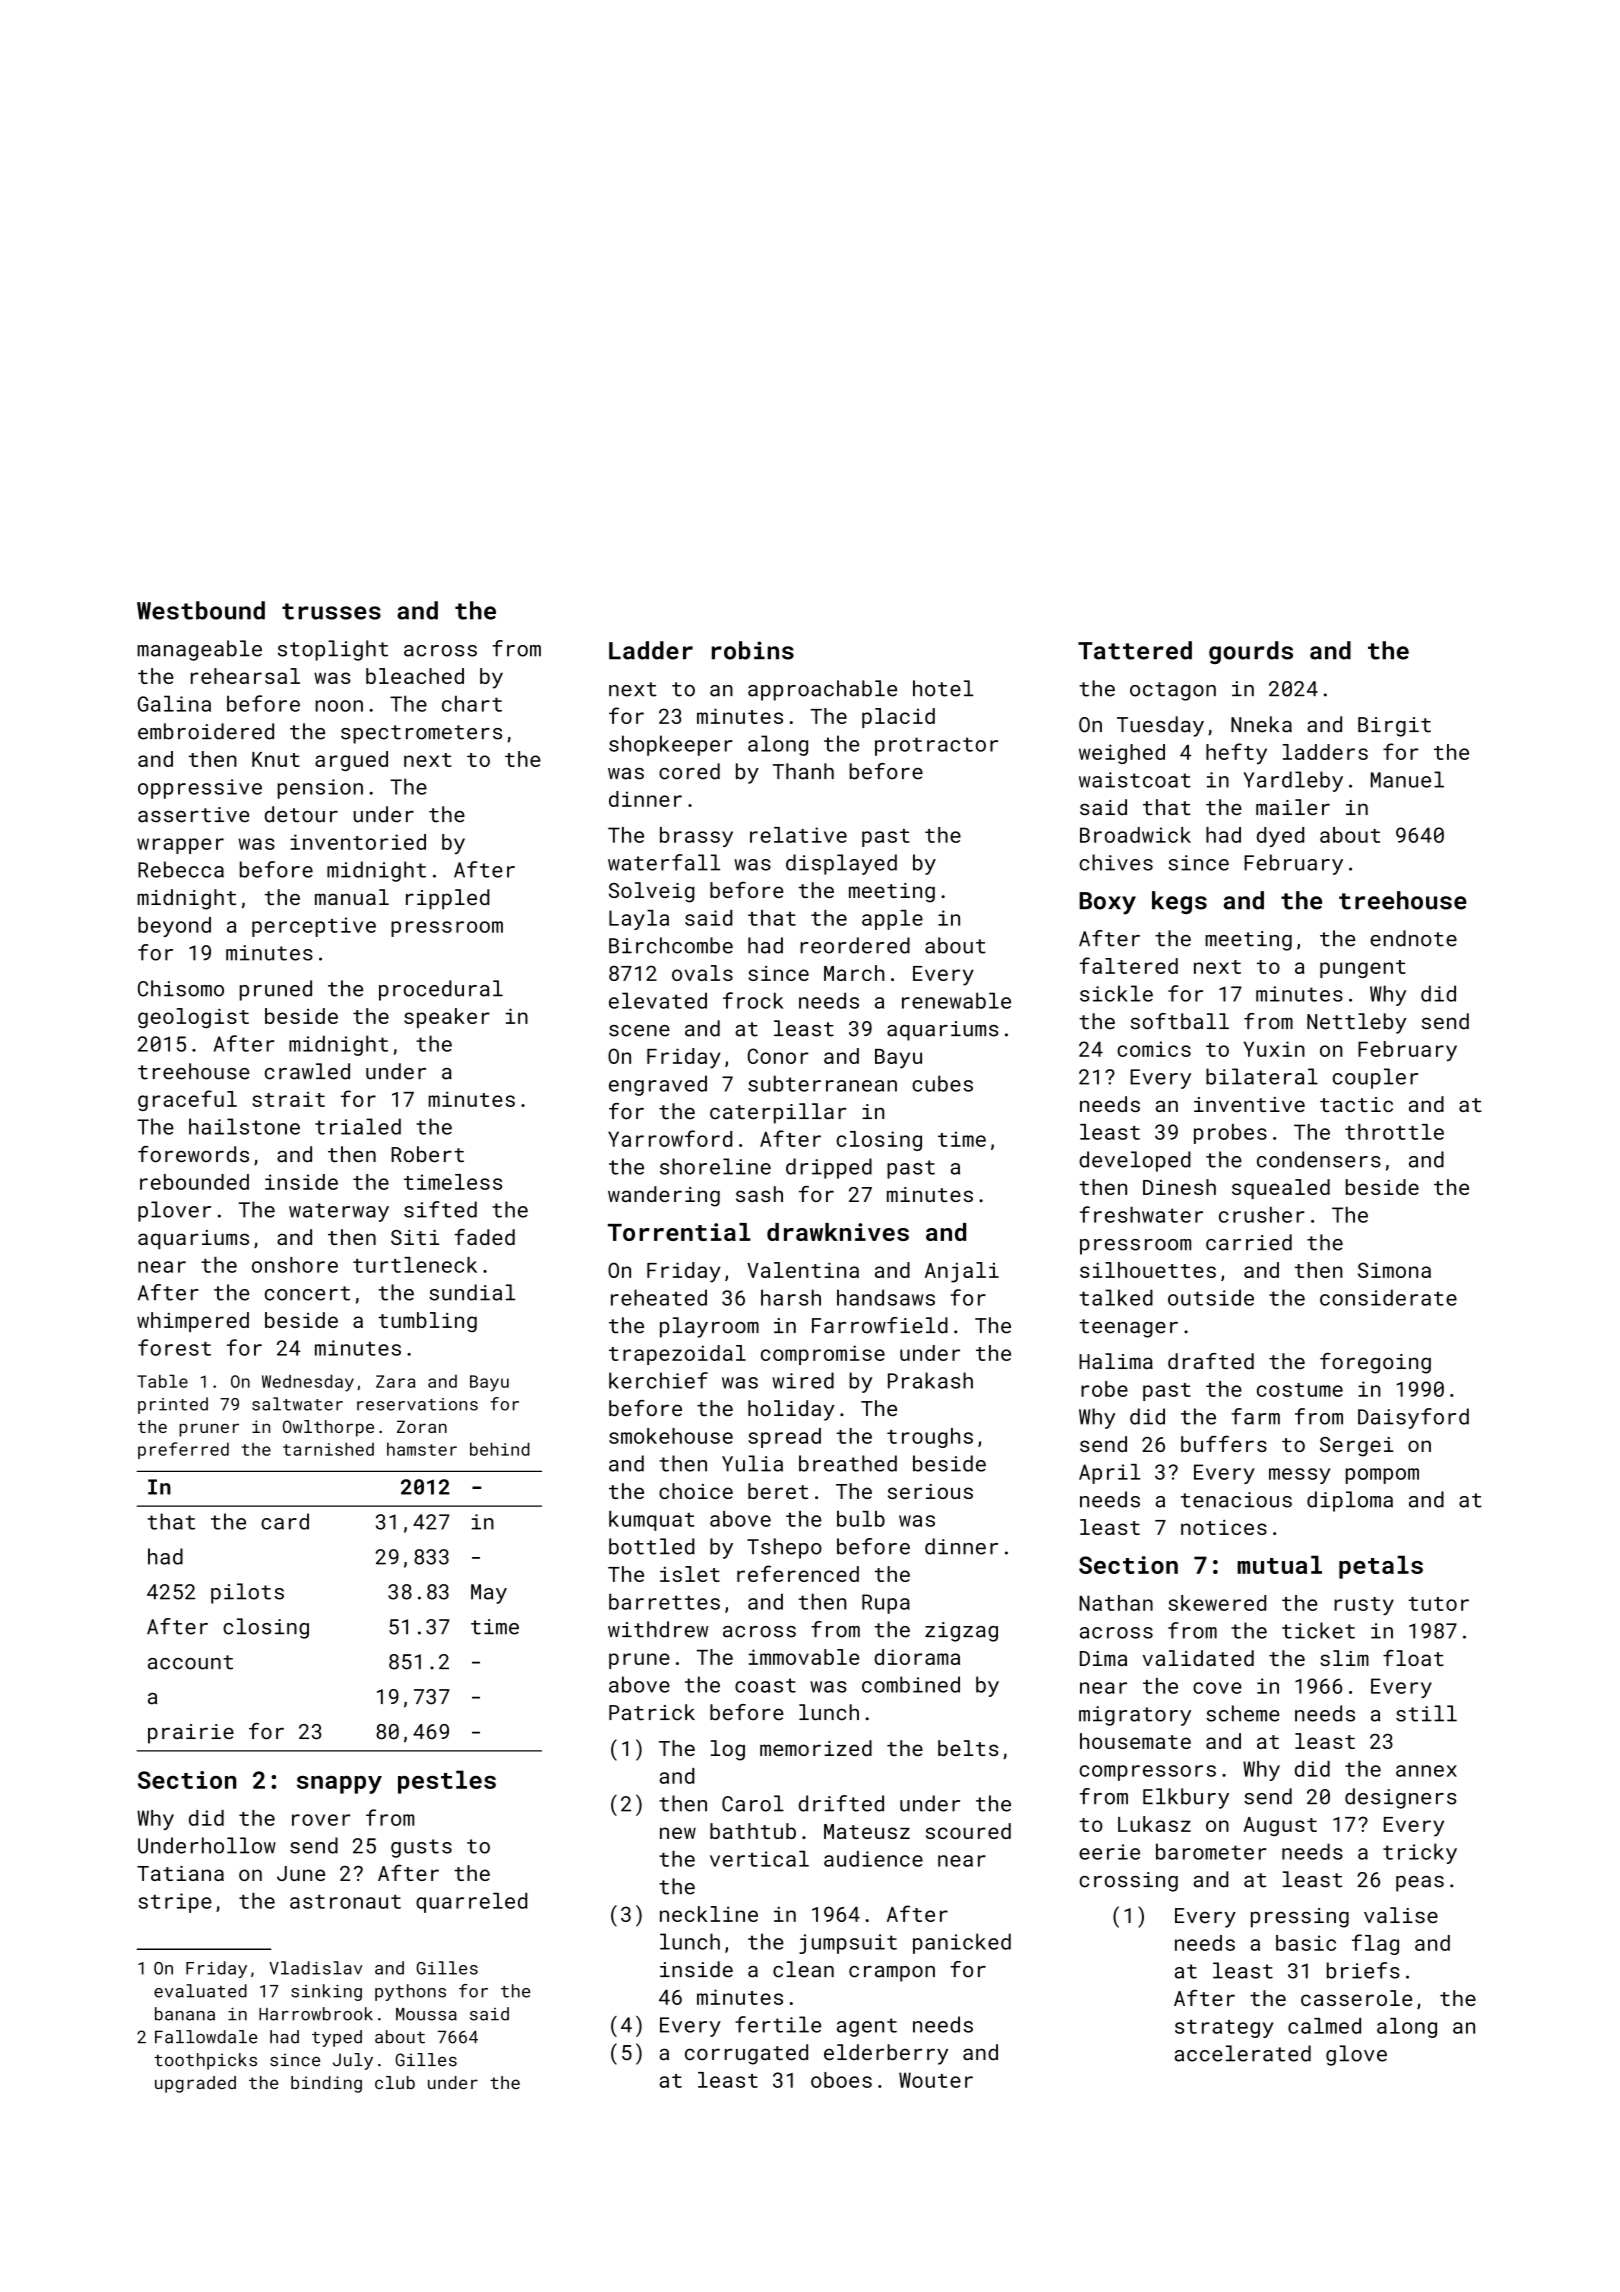 The height and width of the screenshot is (2292, 1620). Describe the element at coordinates (201, 610) in the screenshot. I see `Westbound` at that location.
